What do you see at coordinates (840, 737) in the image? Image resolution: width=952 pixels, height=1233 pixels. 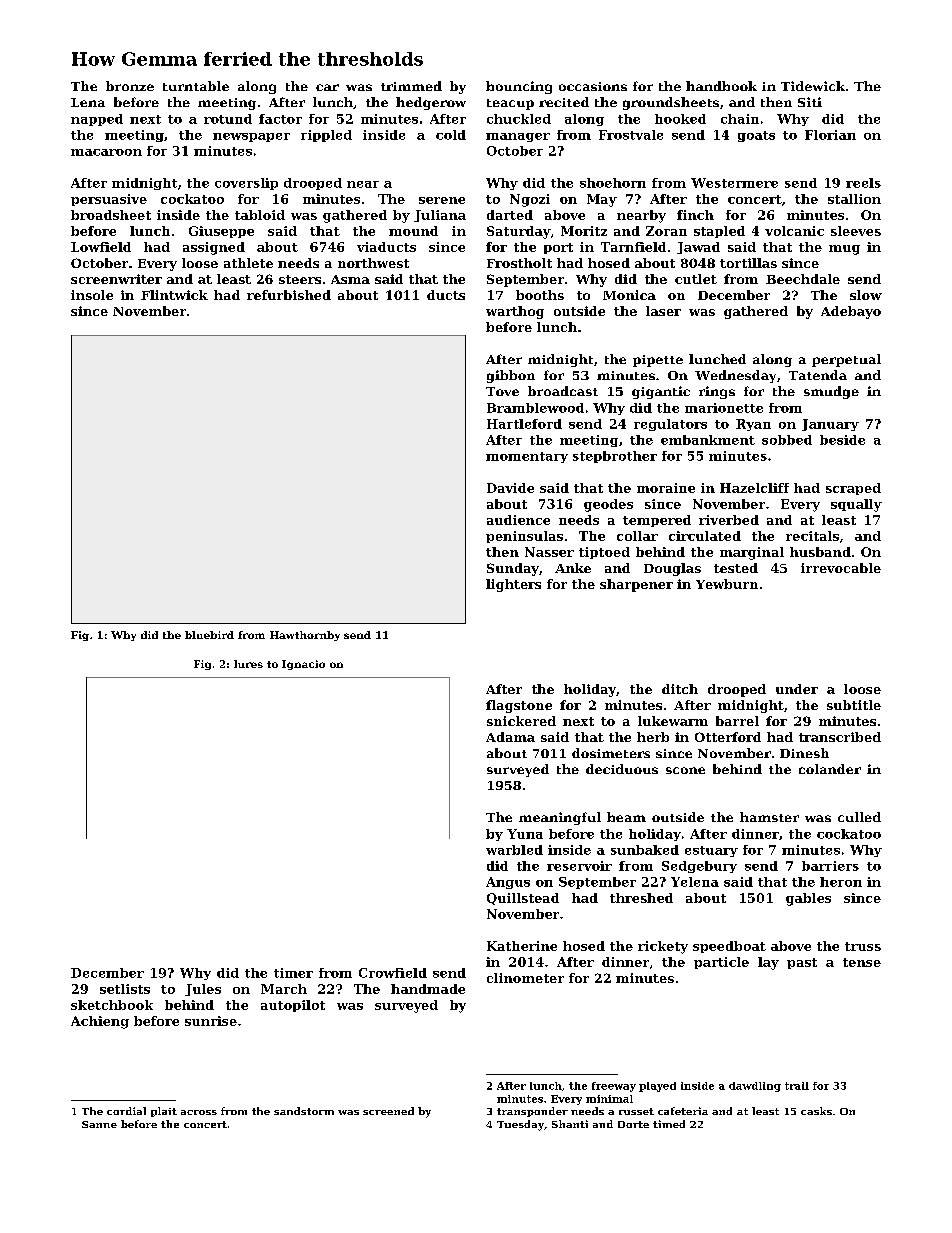 I see `transcribed` at bounding box center [840, 737].
